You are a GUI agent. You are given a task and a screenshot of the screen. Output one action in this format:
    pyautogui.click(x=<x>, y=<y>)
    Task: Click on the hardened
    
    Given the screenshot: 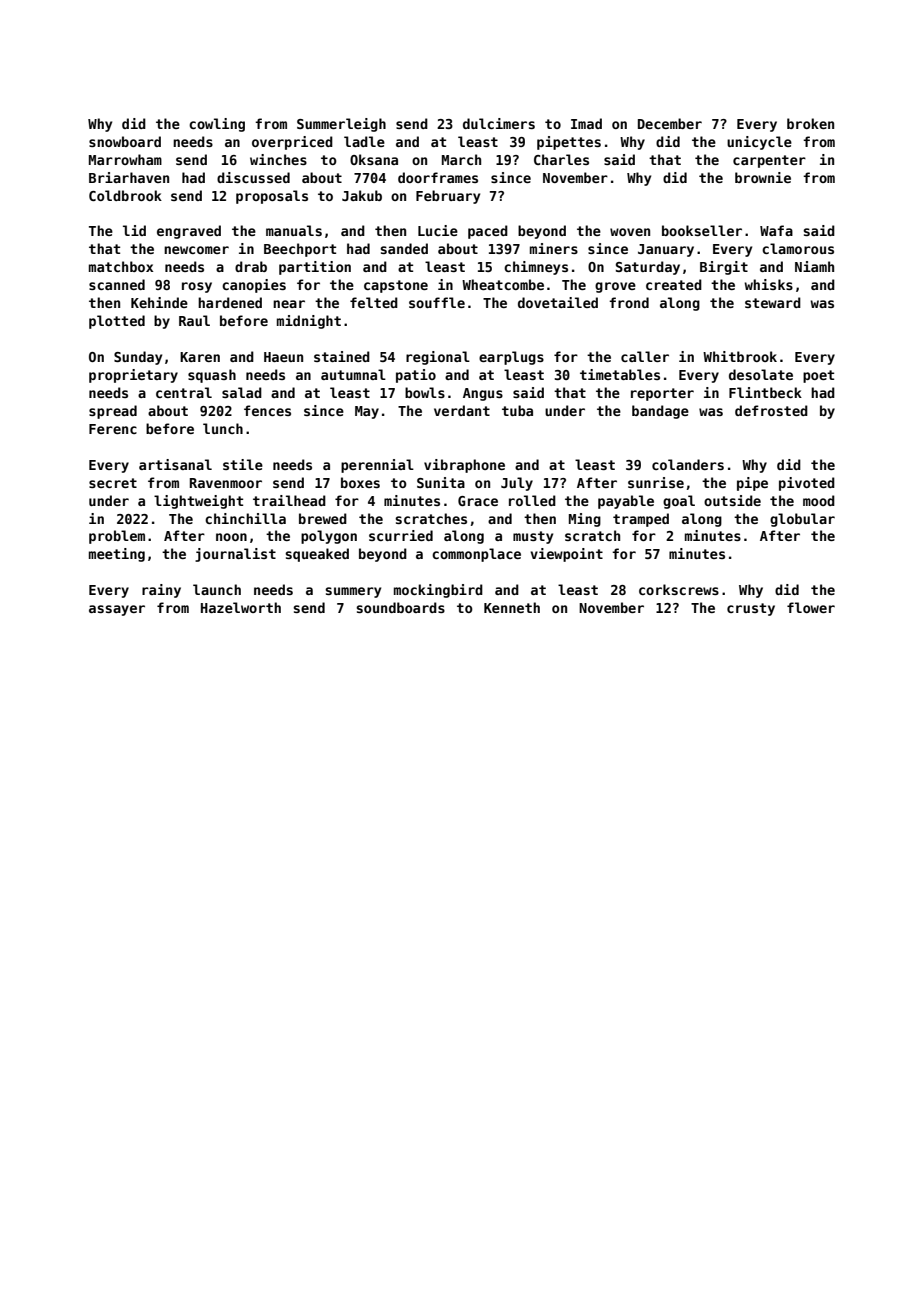 What is the action you would take?
    pyautogui.click(x=230, y=302)
